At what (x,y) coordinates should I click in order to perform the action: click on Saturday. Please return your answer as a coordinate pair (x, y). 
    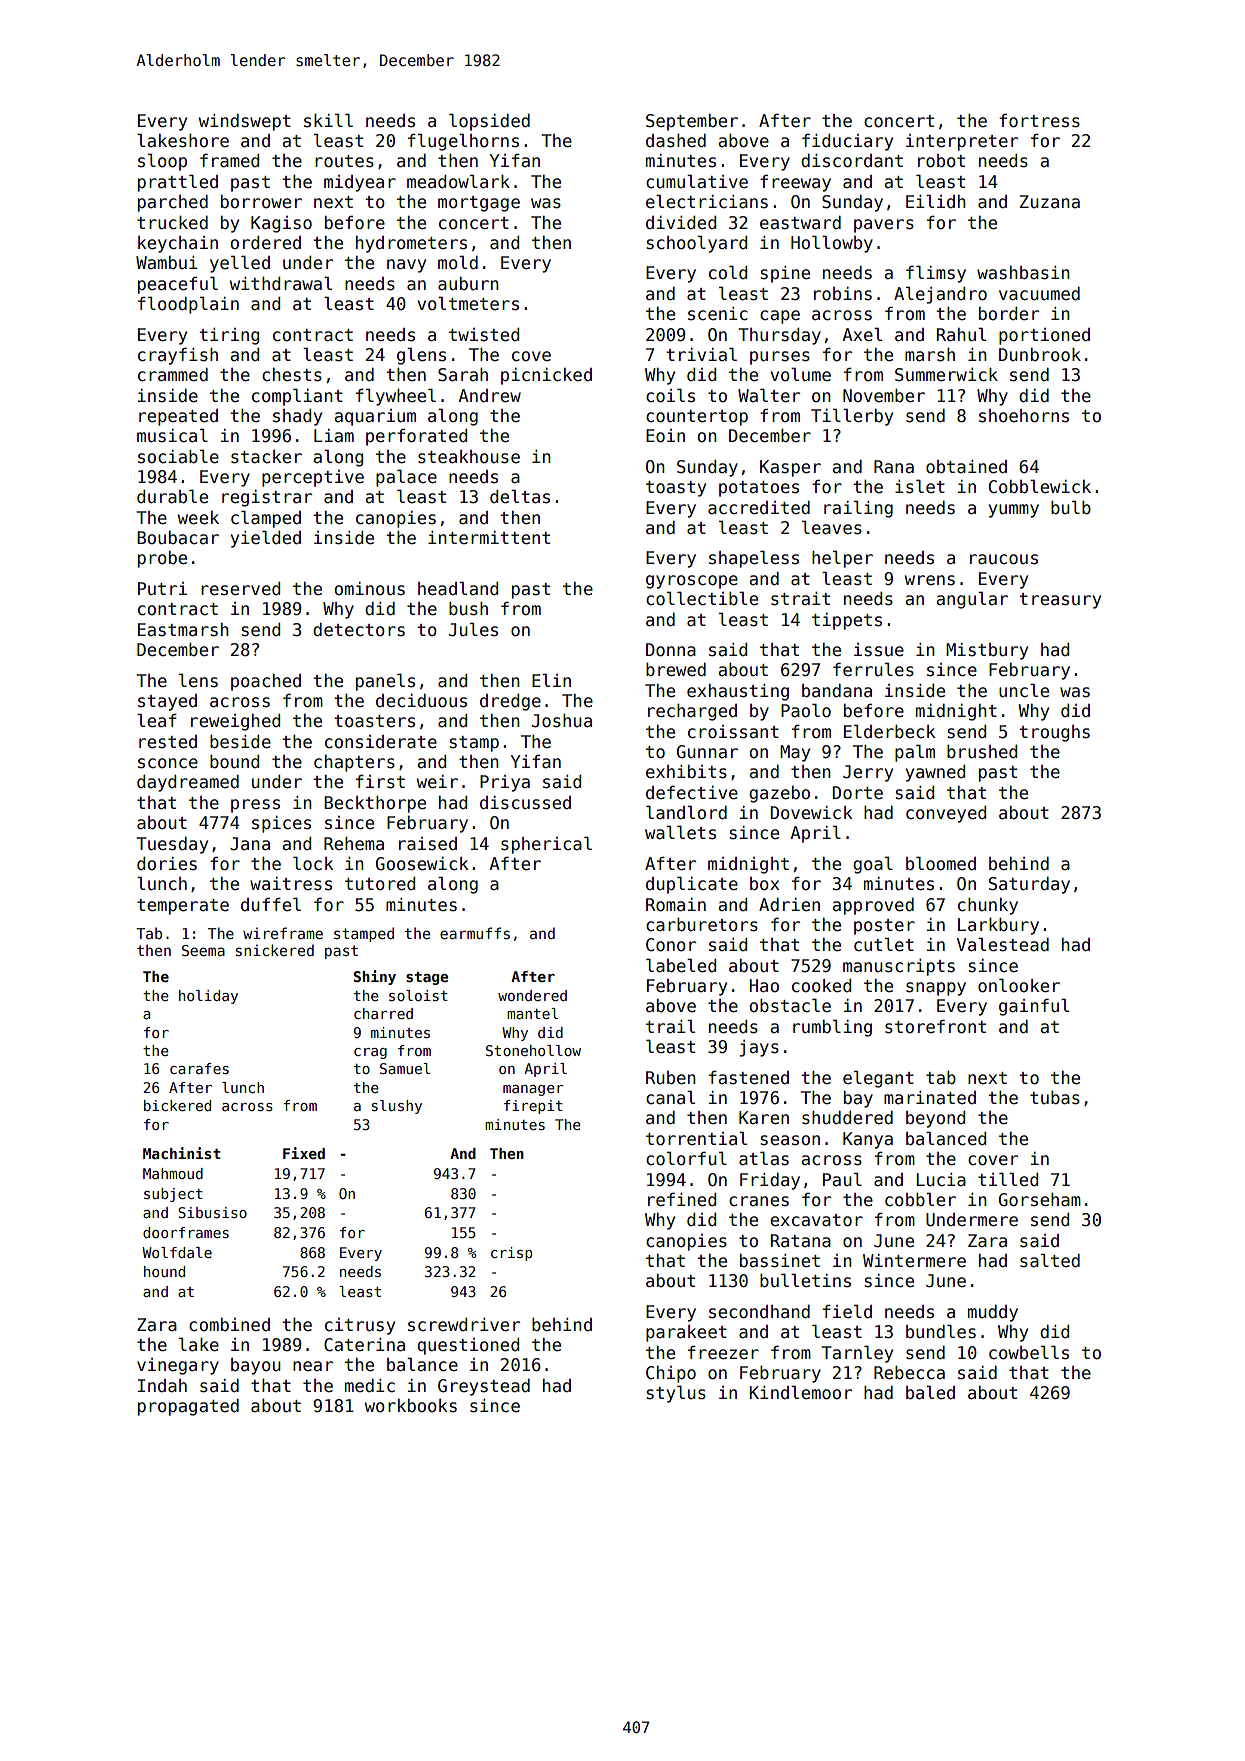
    Looking at the image, I should click on (1029, 885).
